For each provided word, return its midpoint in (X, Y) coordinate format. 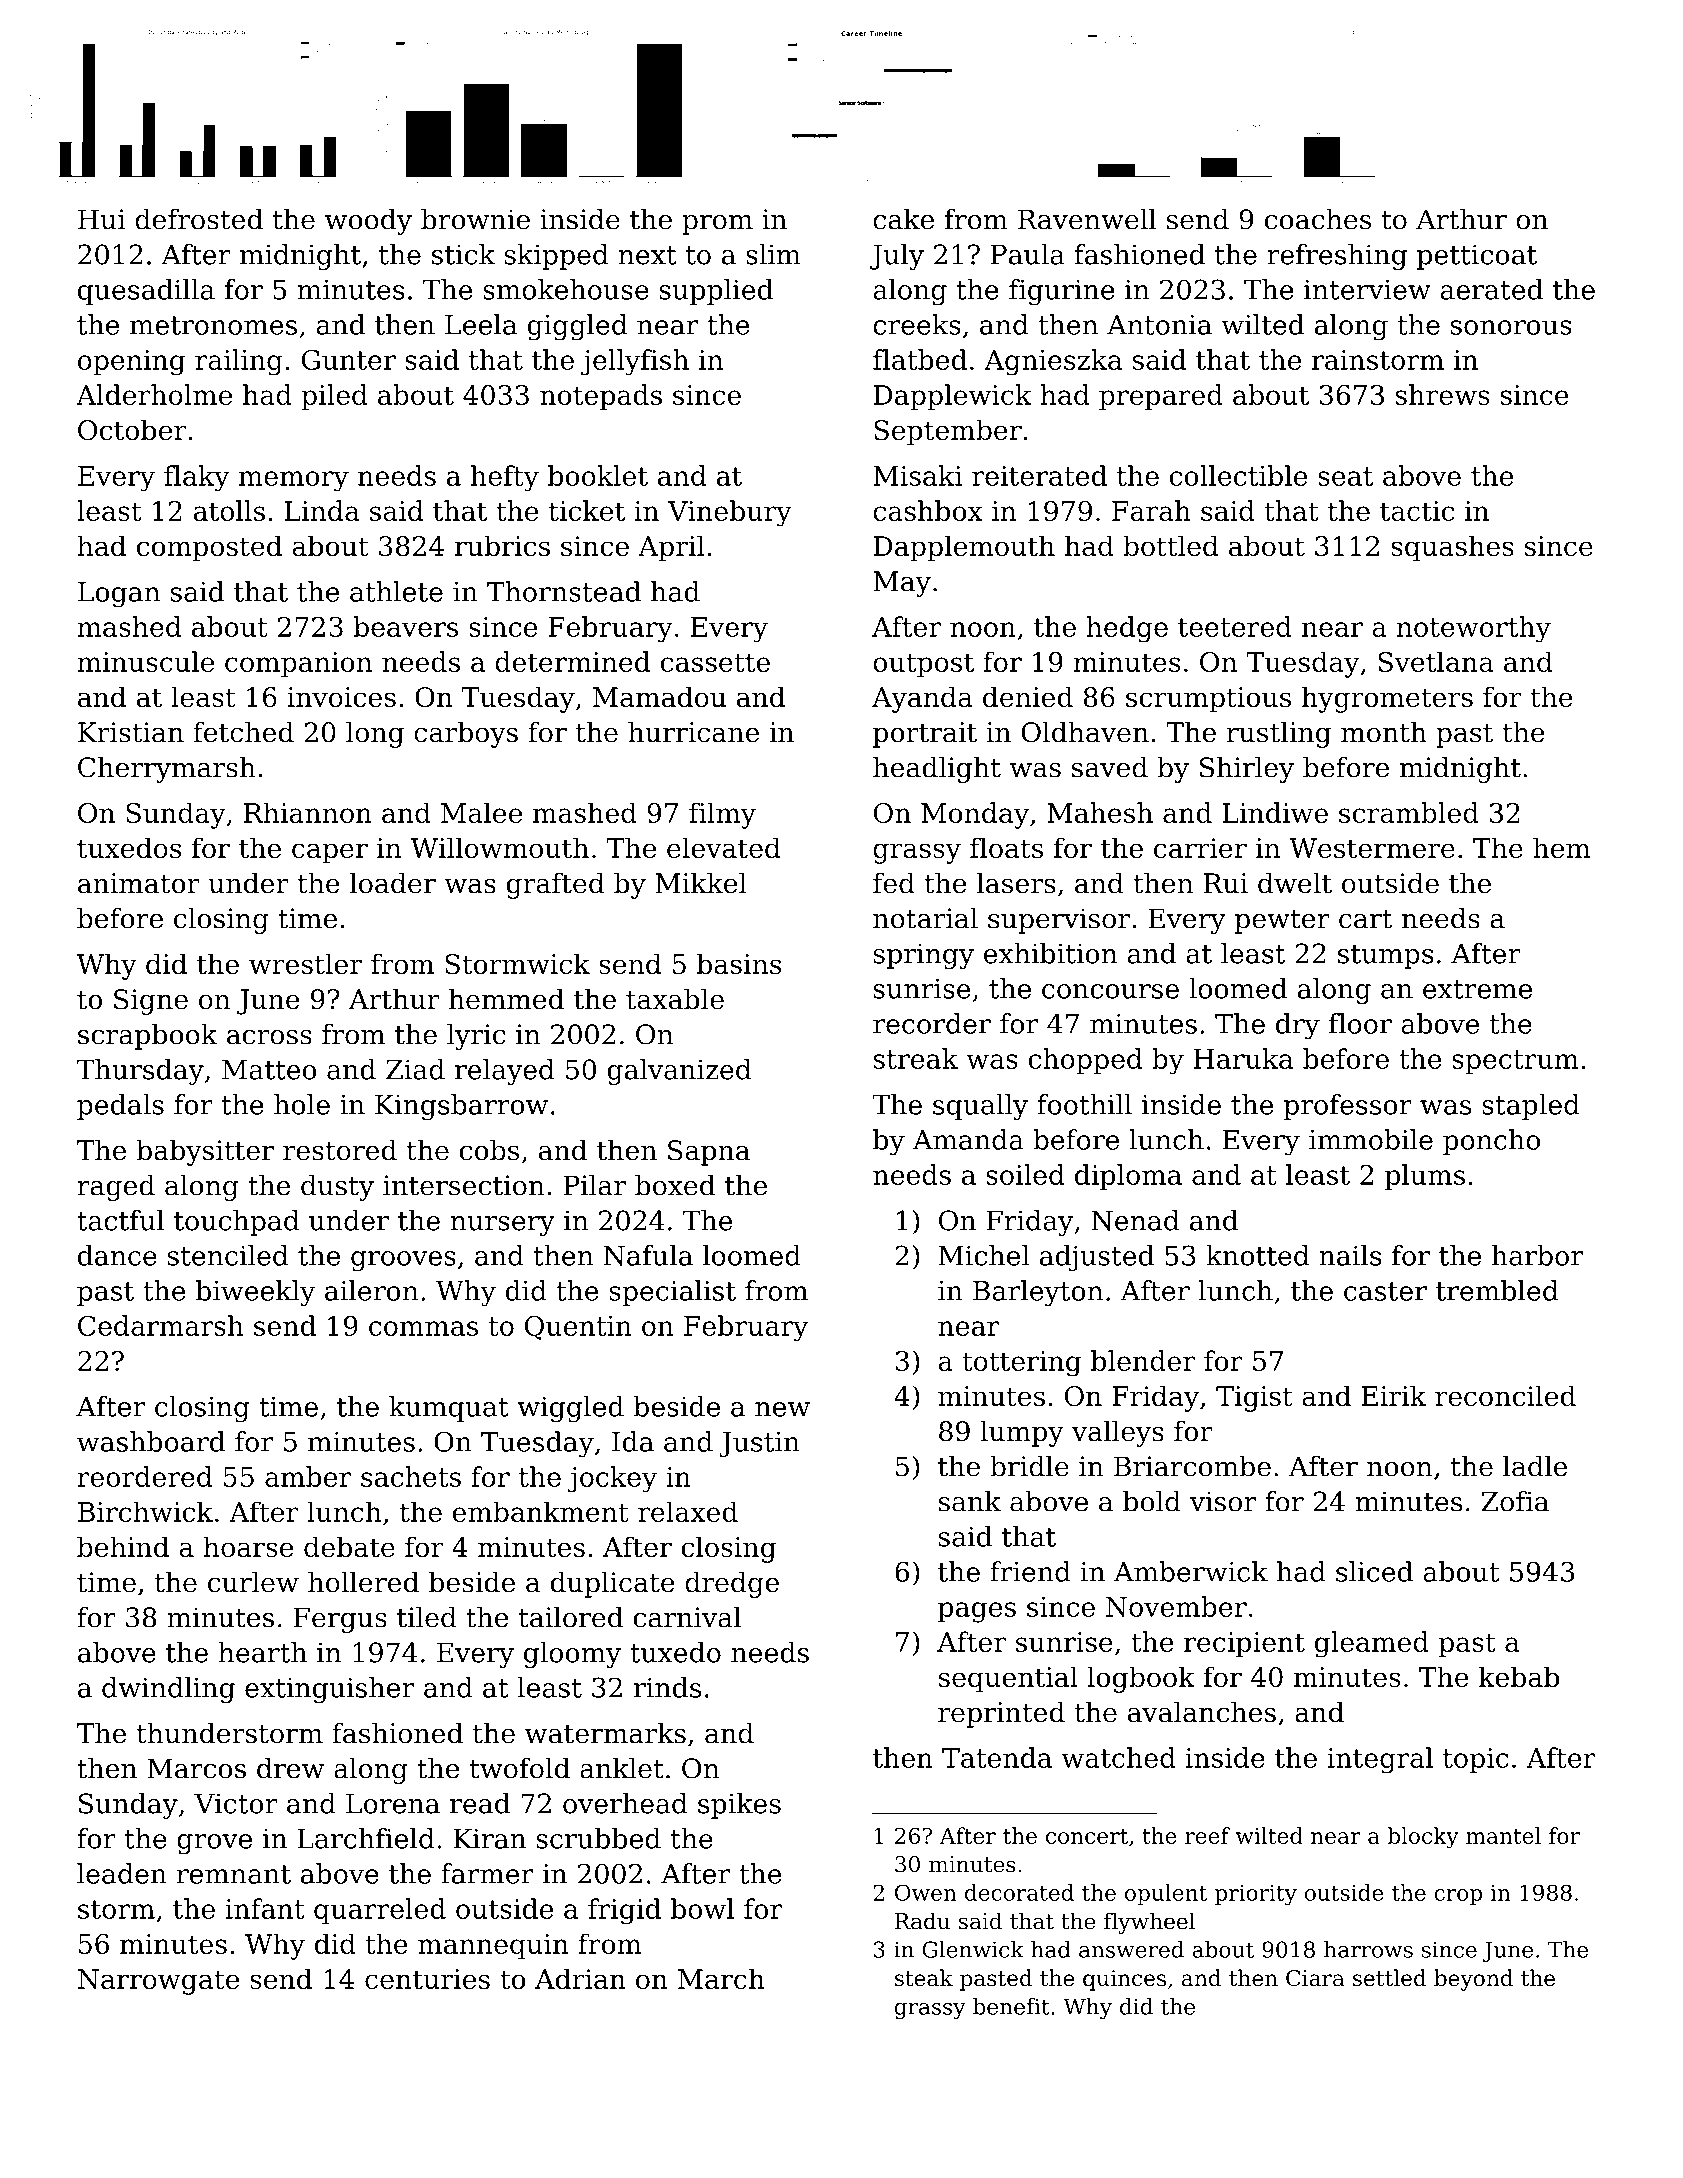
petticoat (1477, 257)
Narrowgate (158, 1982)
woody (368, 221)
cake (903, 219)
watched (1118, 1757)
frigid (624, 1911)
